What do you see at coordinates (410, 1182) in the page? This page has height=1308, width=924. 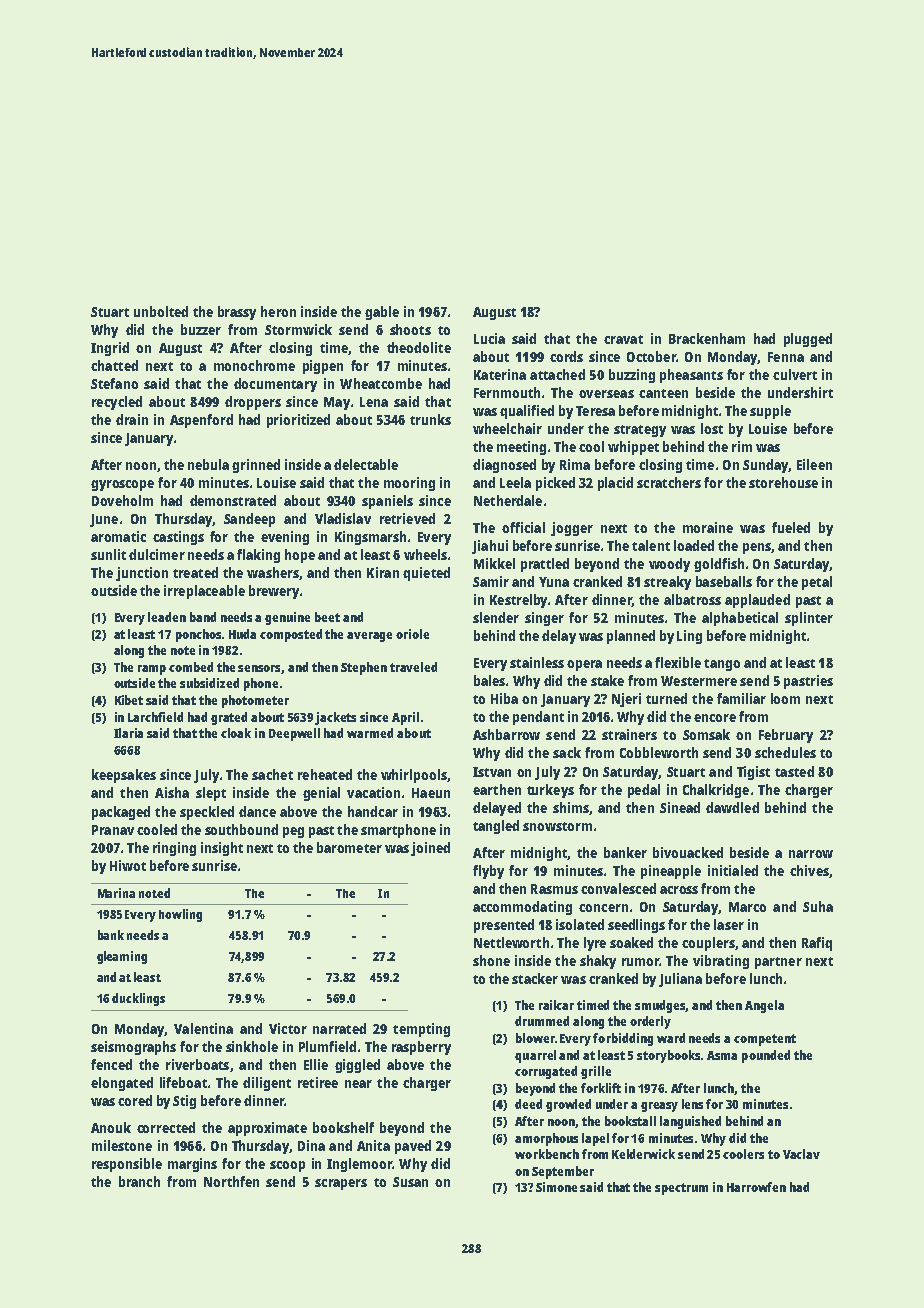 I see `Susan` at bounding box center [410, 1182].
